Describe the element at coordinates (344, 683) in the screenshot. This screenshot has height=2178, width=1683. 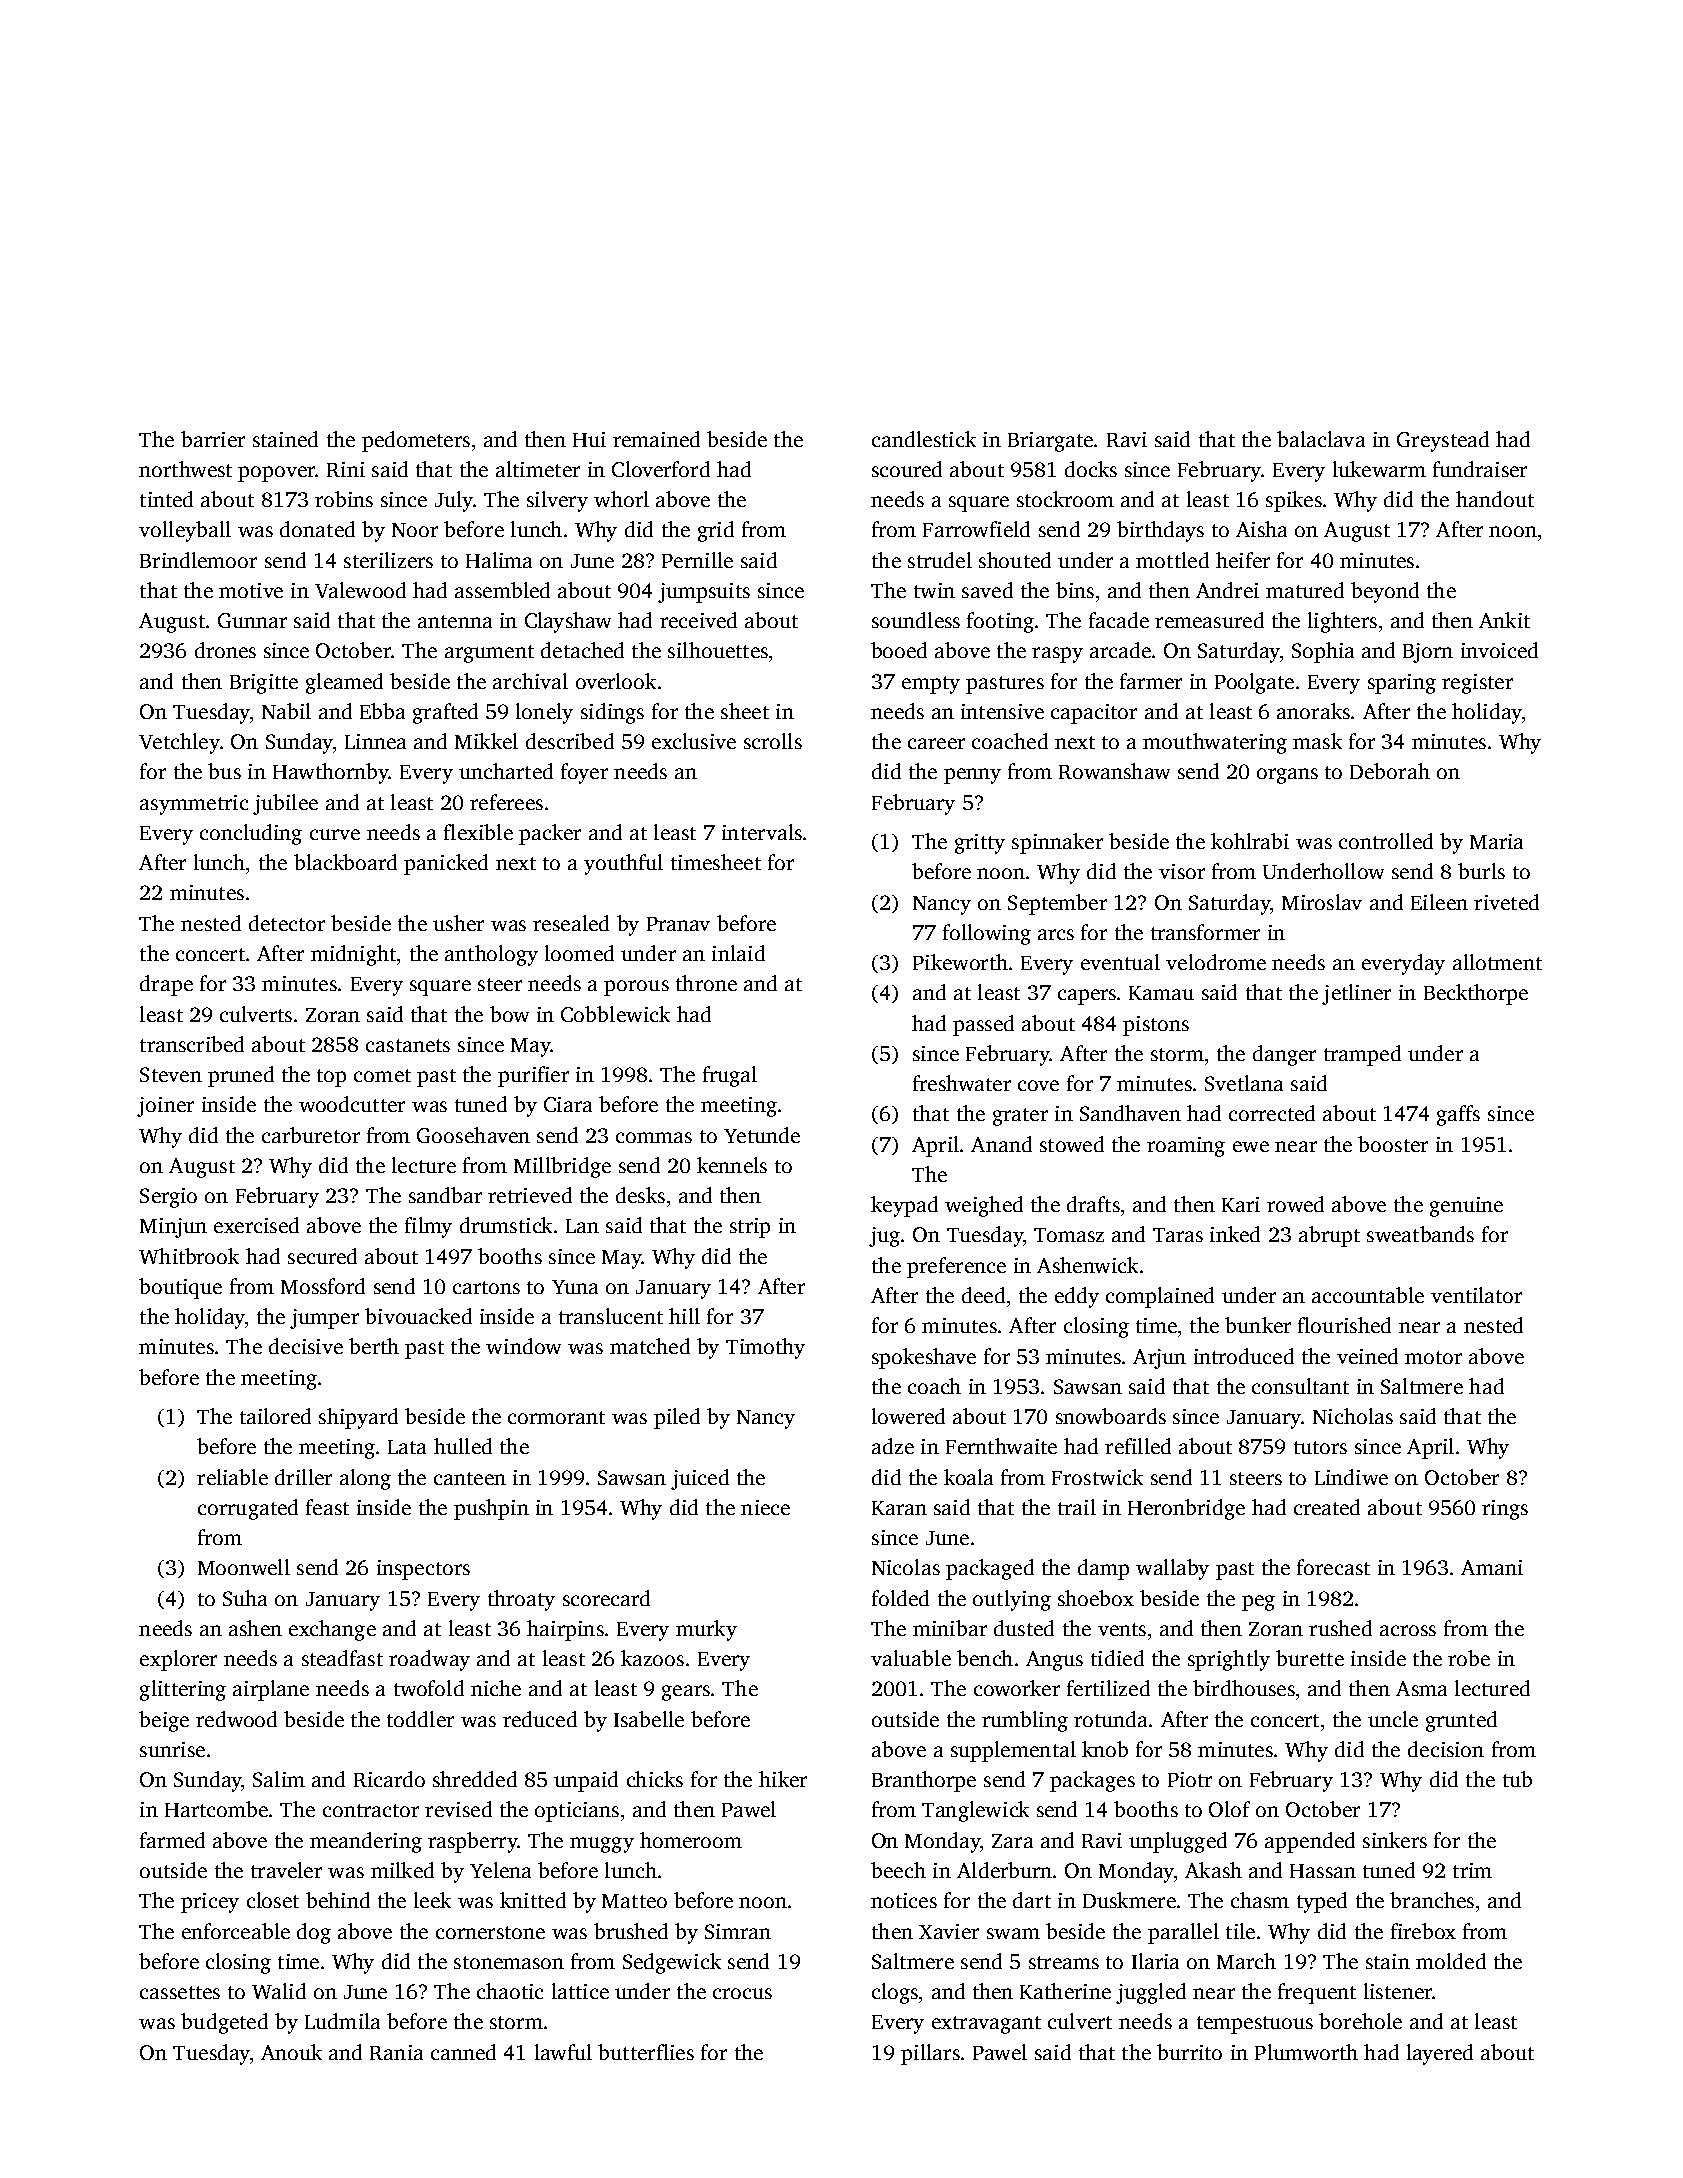
I see `gleamed` at that location.
